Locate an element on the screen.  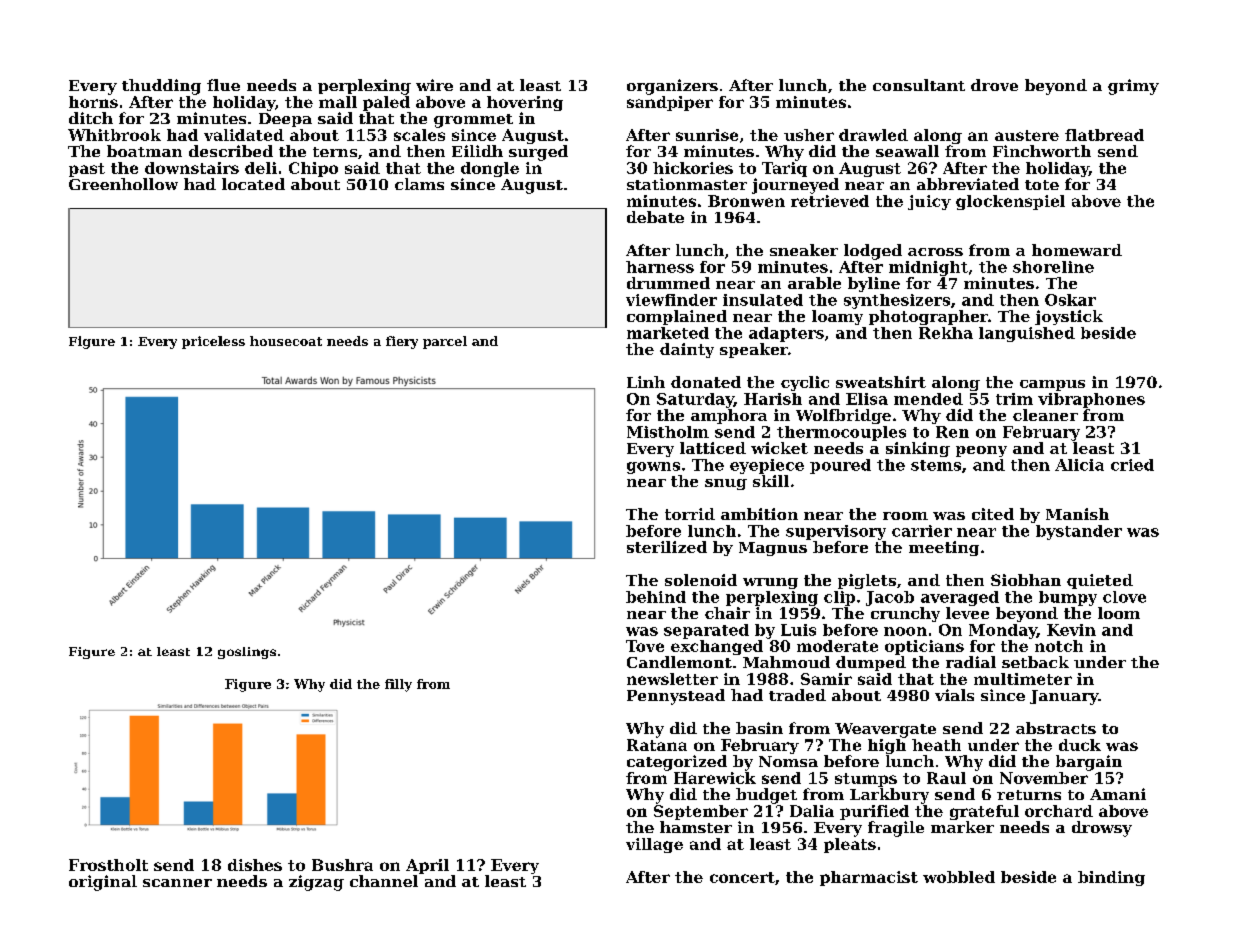
priceless is located at coordinates (213, 342).
